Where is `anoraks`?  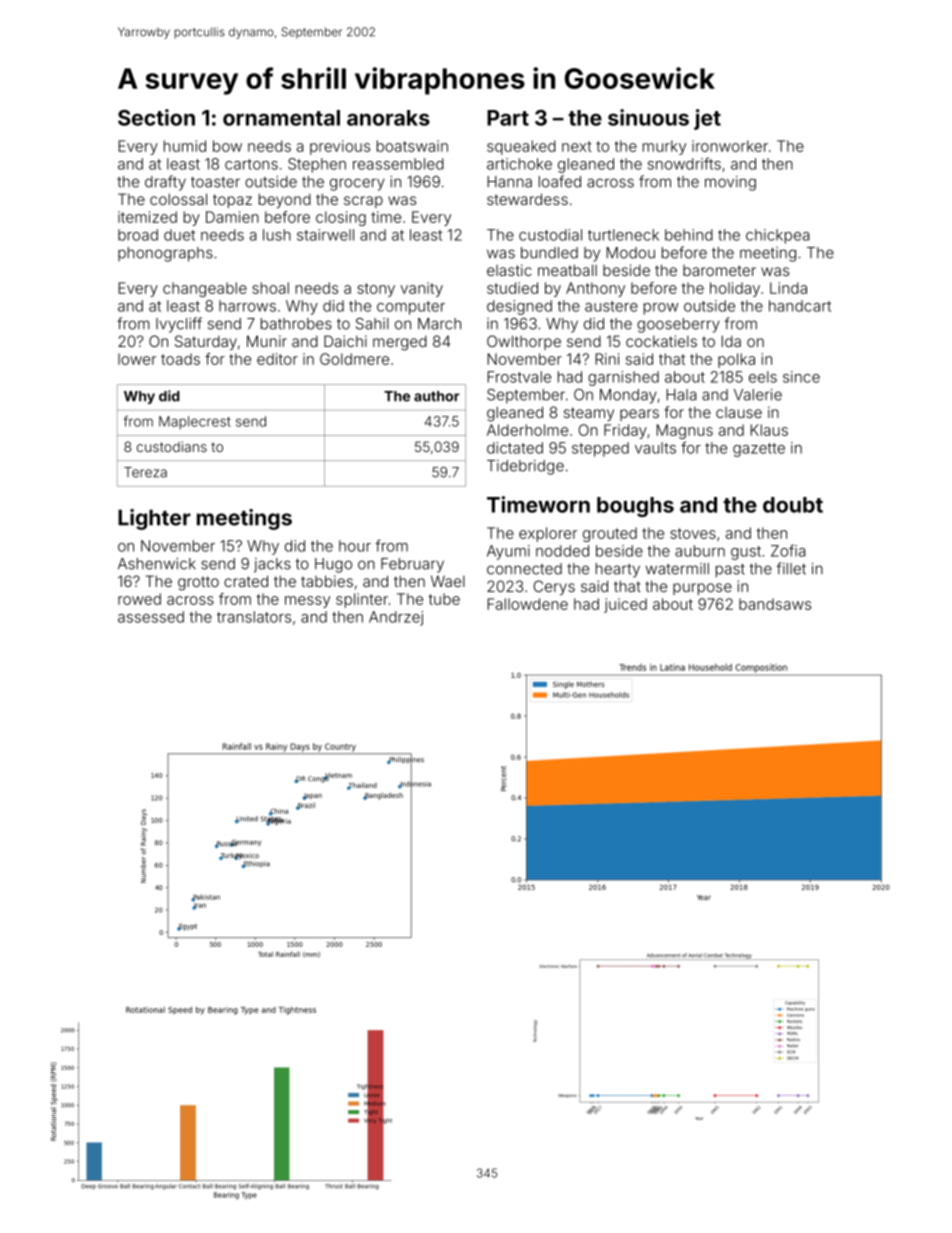
anoraks is located at coordinates (388, 118).
